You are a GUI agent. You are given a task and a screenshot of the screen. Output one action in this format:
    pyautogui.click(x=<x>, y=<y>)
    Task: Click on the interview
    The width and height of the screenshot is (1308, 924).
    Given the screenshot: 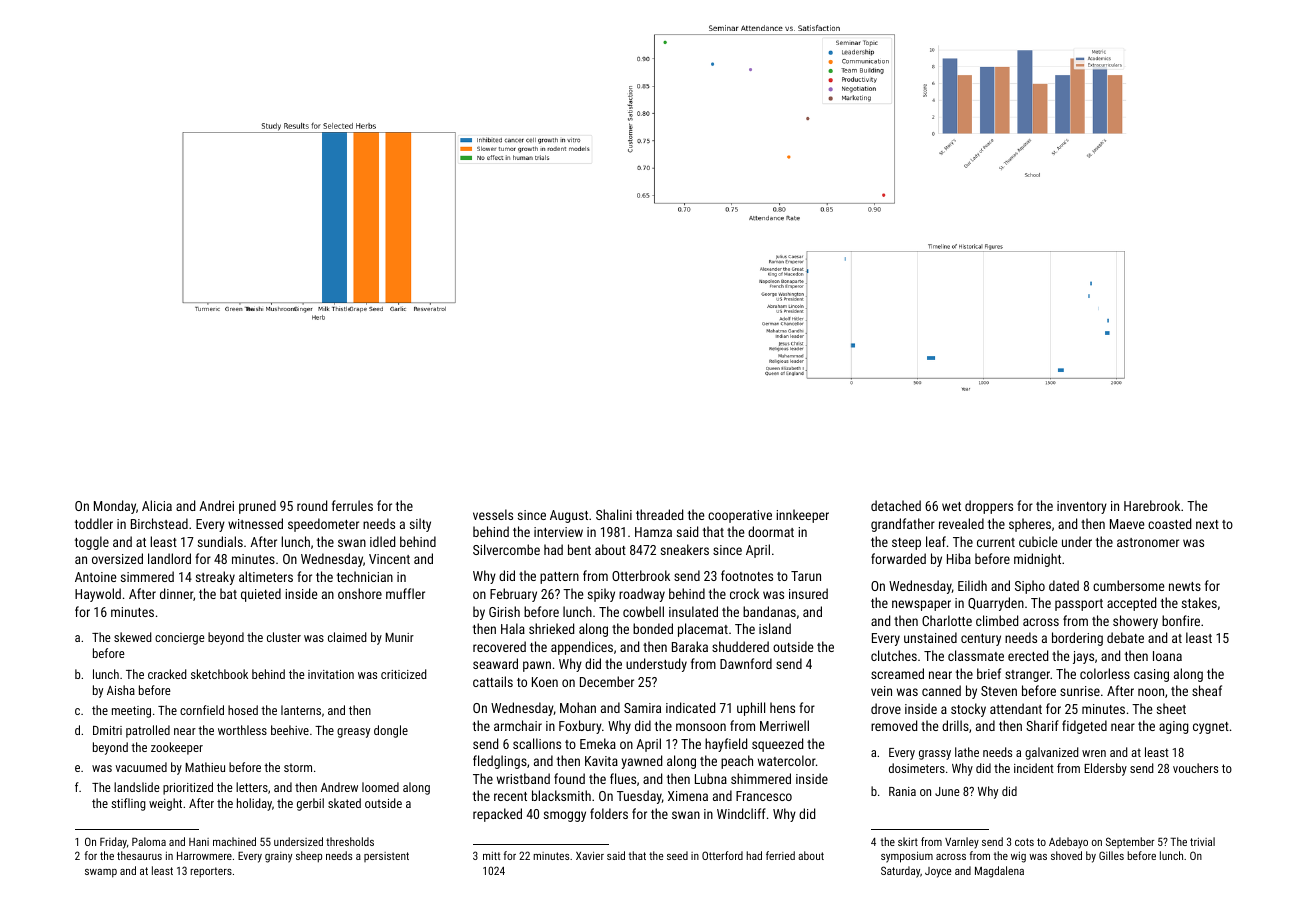 What is the action you would take?
    pyautogui.click(x=558, y=532)
